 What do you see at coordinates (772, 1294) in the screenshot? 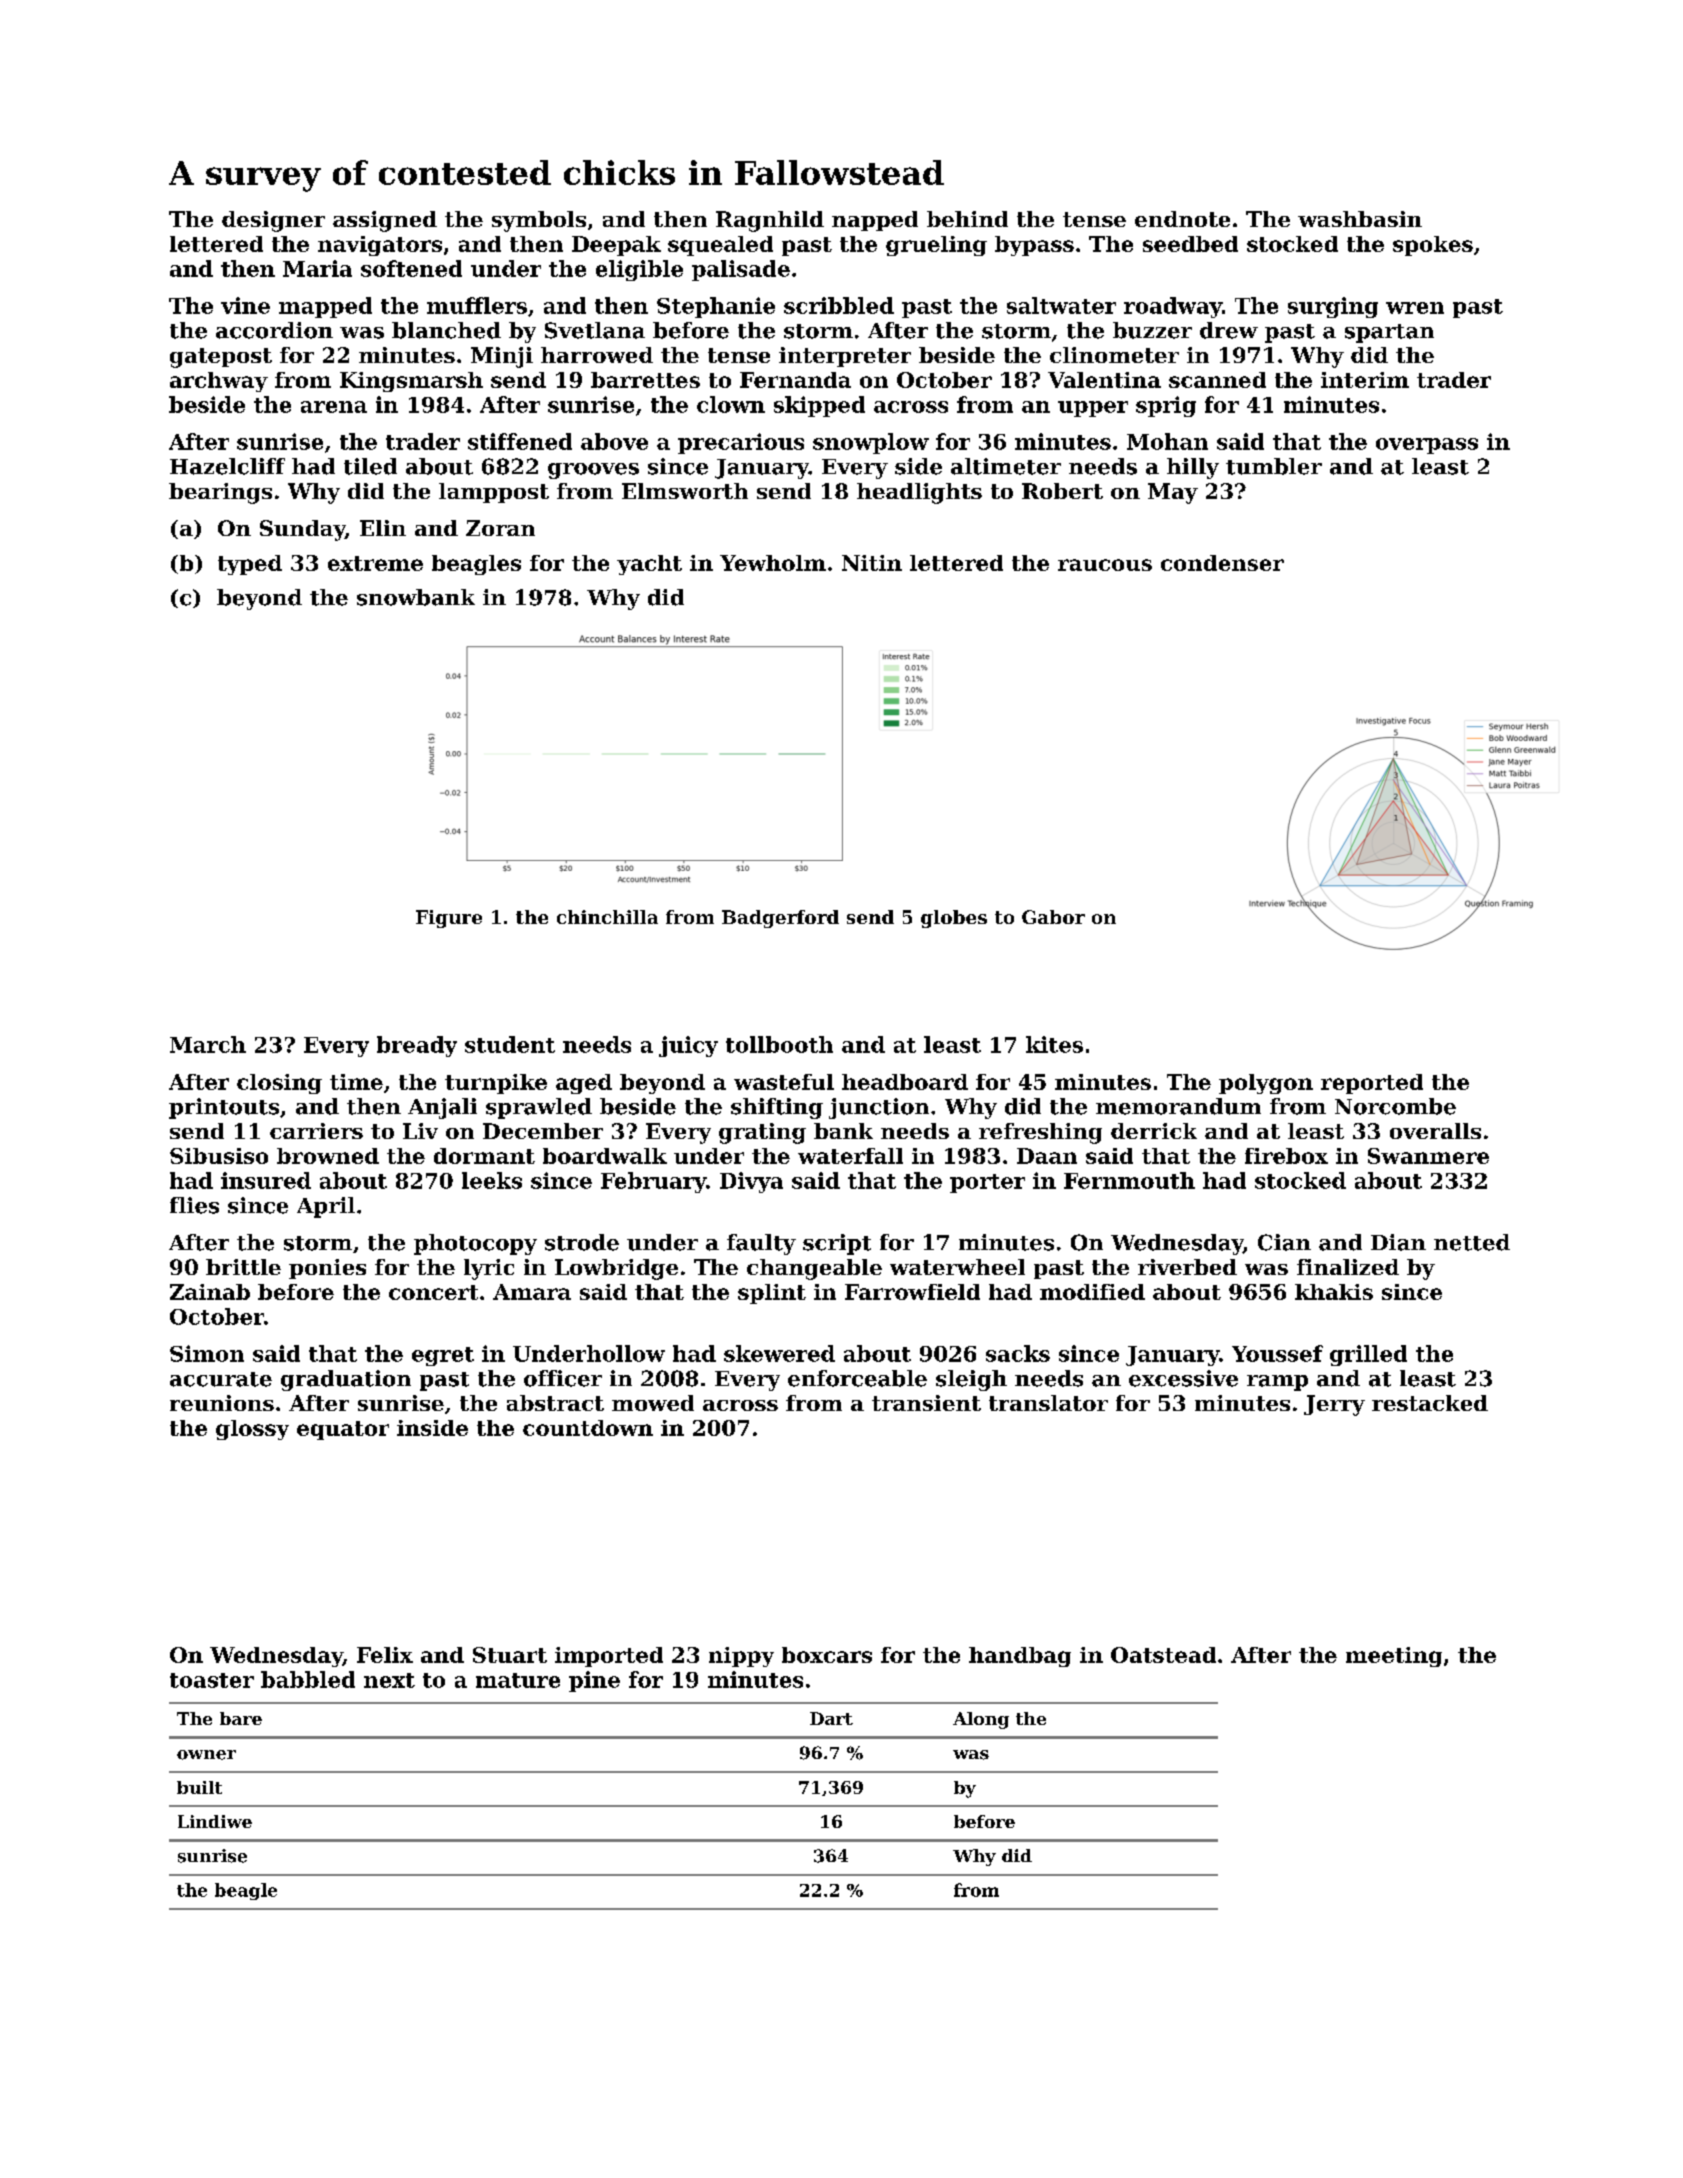
I see `splint` at bounding box center [772, 1294].
